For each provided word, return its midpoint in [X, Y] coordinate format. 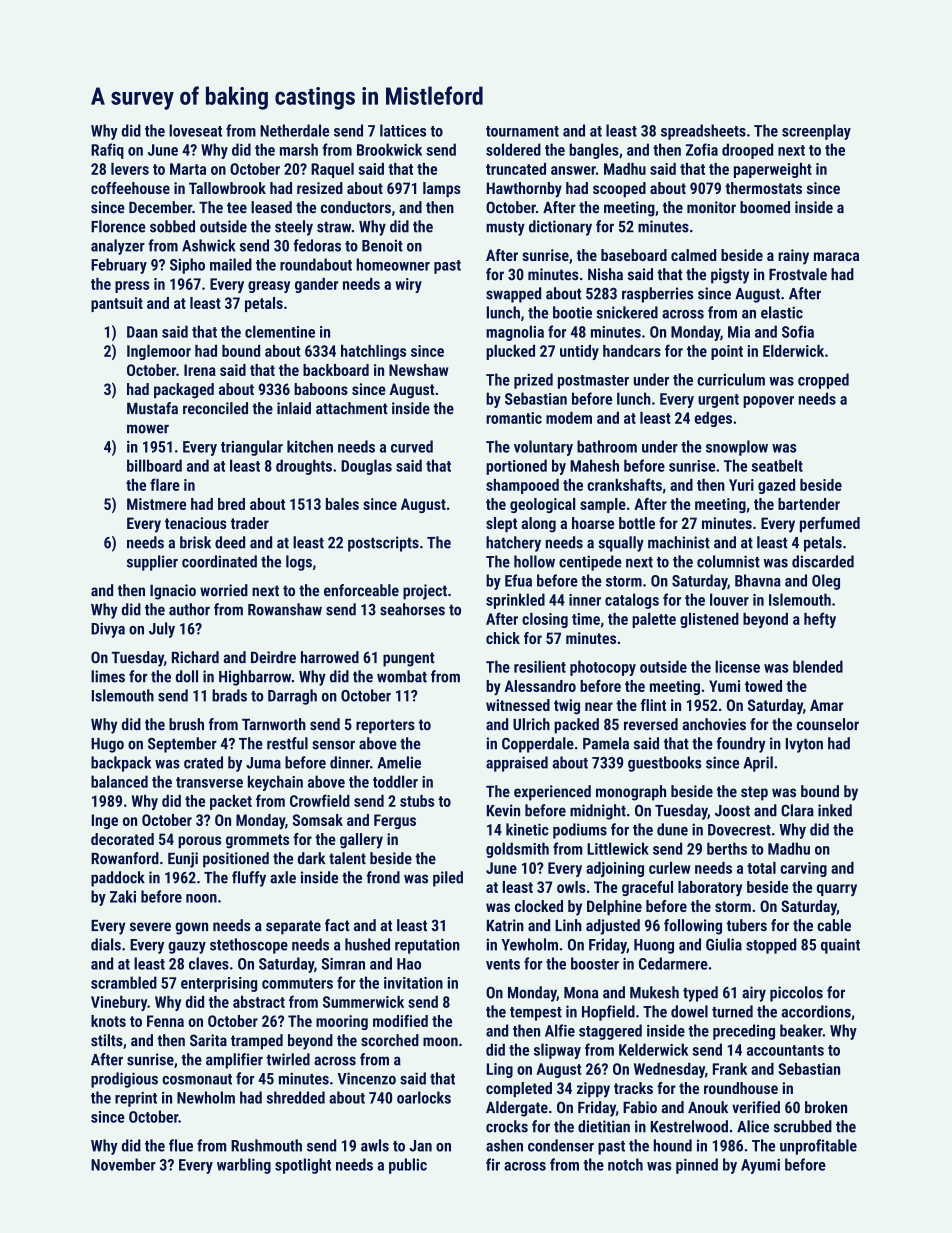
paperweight [773, 170]
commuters [297, 983]
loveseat [195, 130]
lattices [403, 130]
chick [503, 638]
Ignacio [173, 592]
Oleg [826, 582]
